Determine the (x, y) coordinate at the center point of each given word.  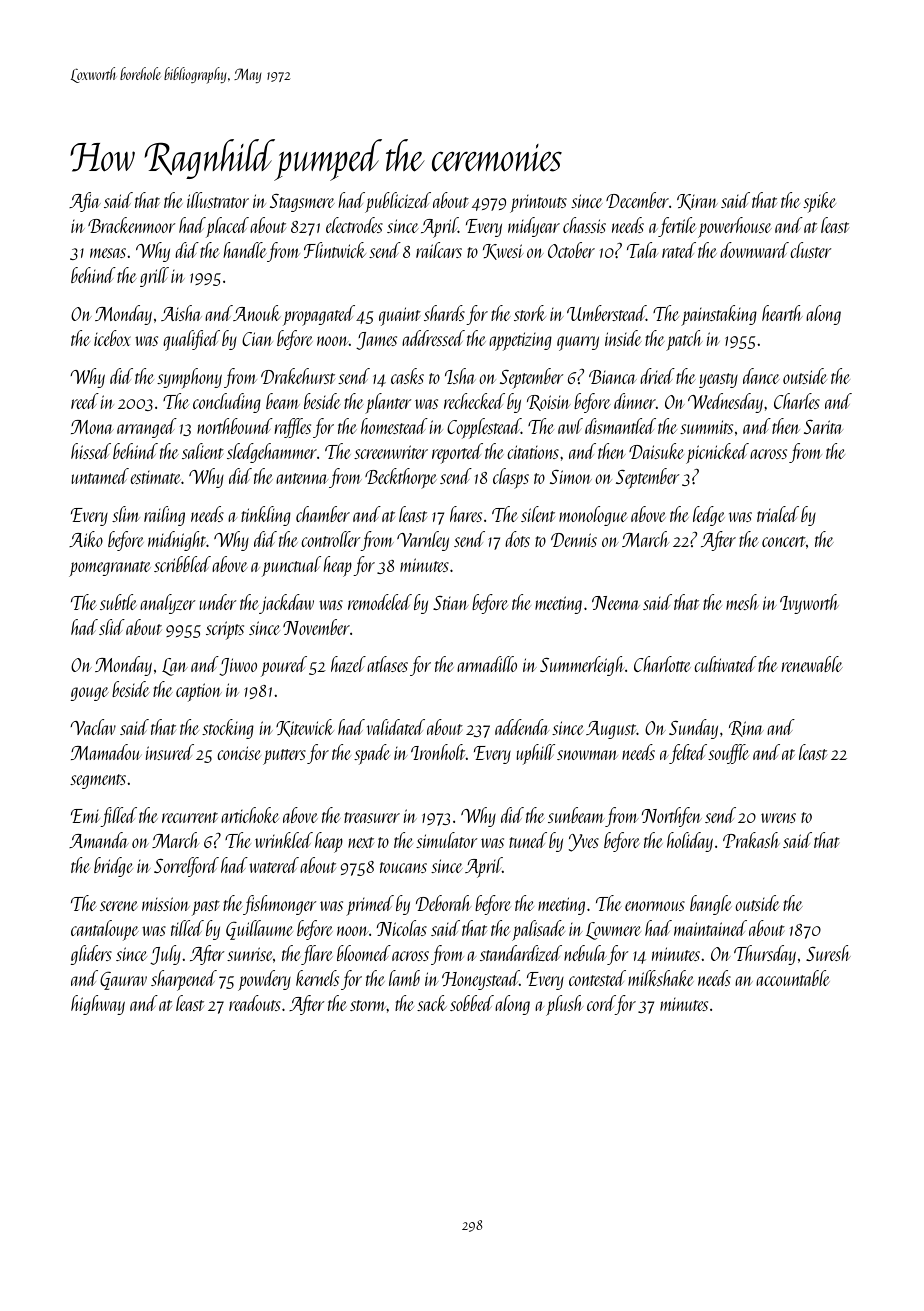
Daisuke (656, 451)
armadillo (487, 664)
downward (754, 250)
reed (85, 401)
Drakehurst (298, 376)
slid (112, 627)
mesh (742, 602)
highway (98, 1005)
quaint (400, 316)
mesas (108, 253)
